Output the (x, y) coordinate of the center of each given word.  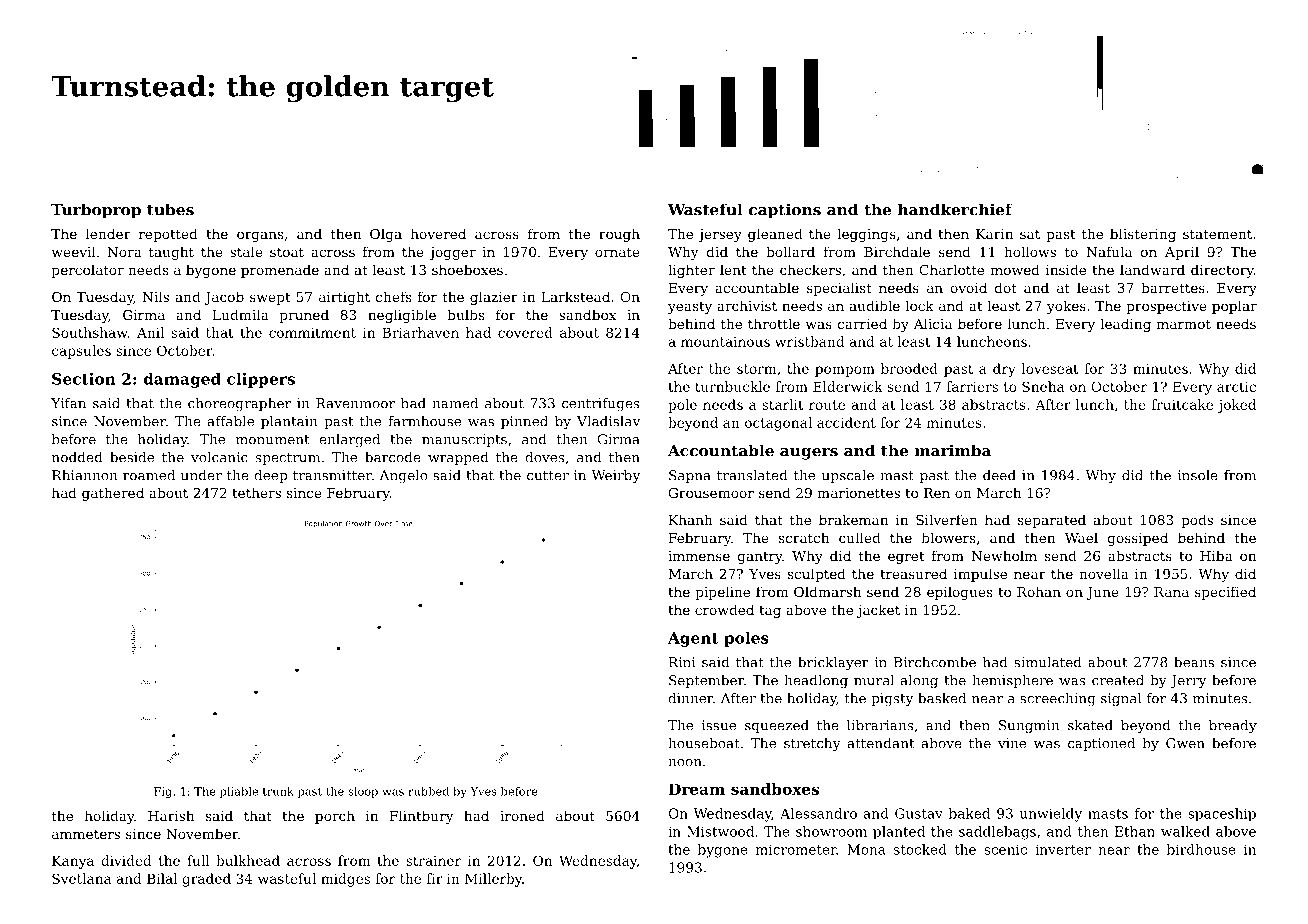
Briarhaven (420, 332)
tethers (256, 492)
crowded (724, 609)
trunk (278, 791)
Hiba (1216, 555)
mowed (1015, 269)
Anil (150, 332)
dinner (690, 698)
